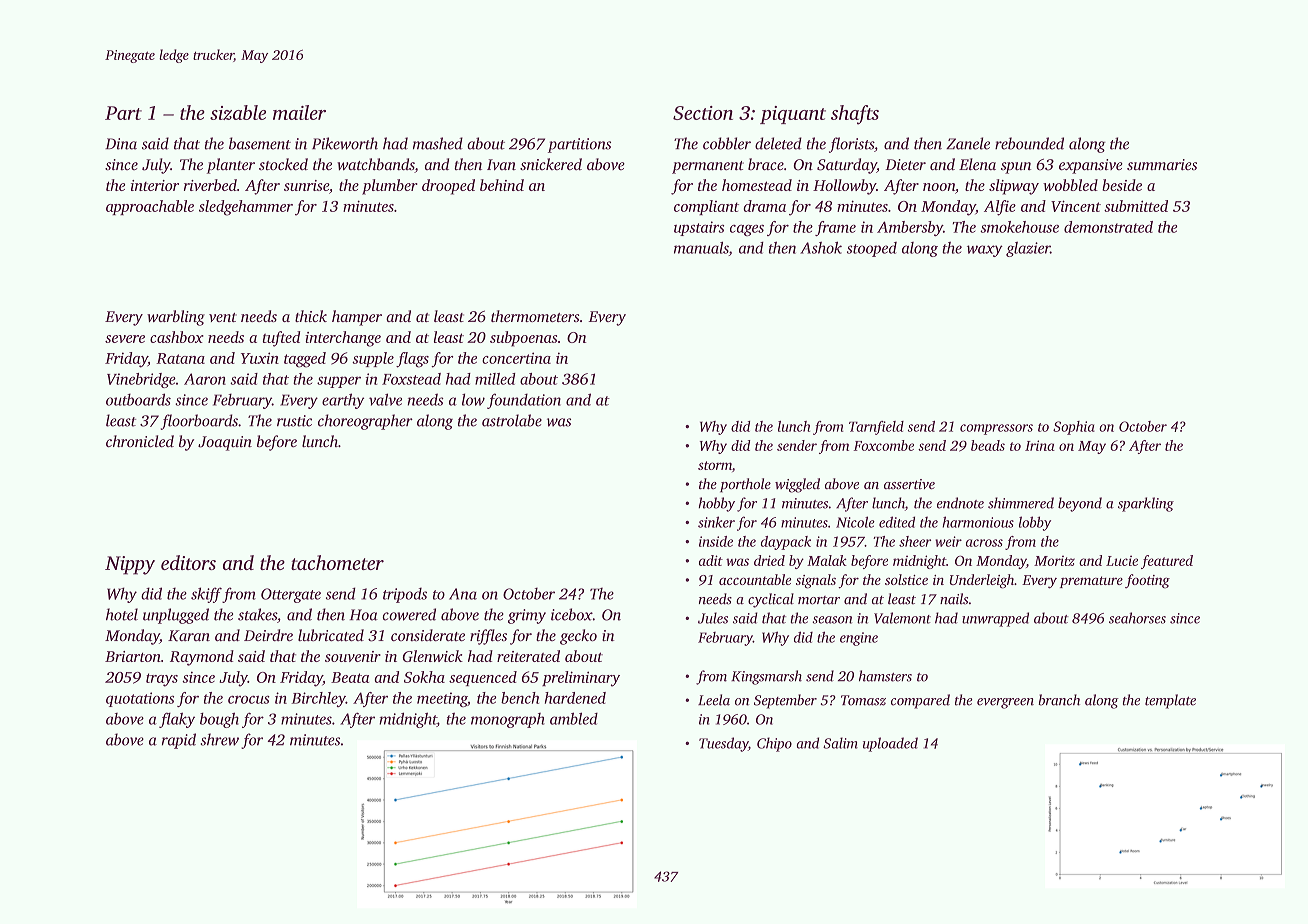 This screenshot has height=924, width=1308. I want to click on preliminary, so click(581, 679).
